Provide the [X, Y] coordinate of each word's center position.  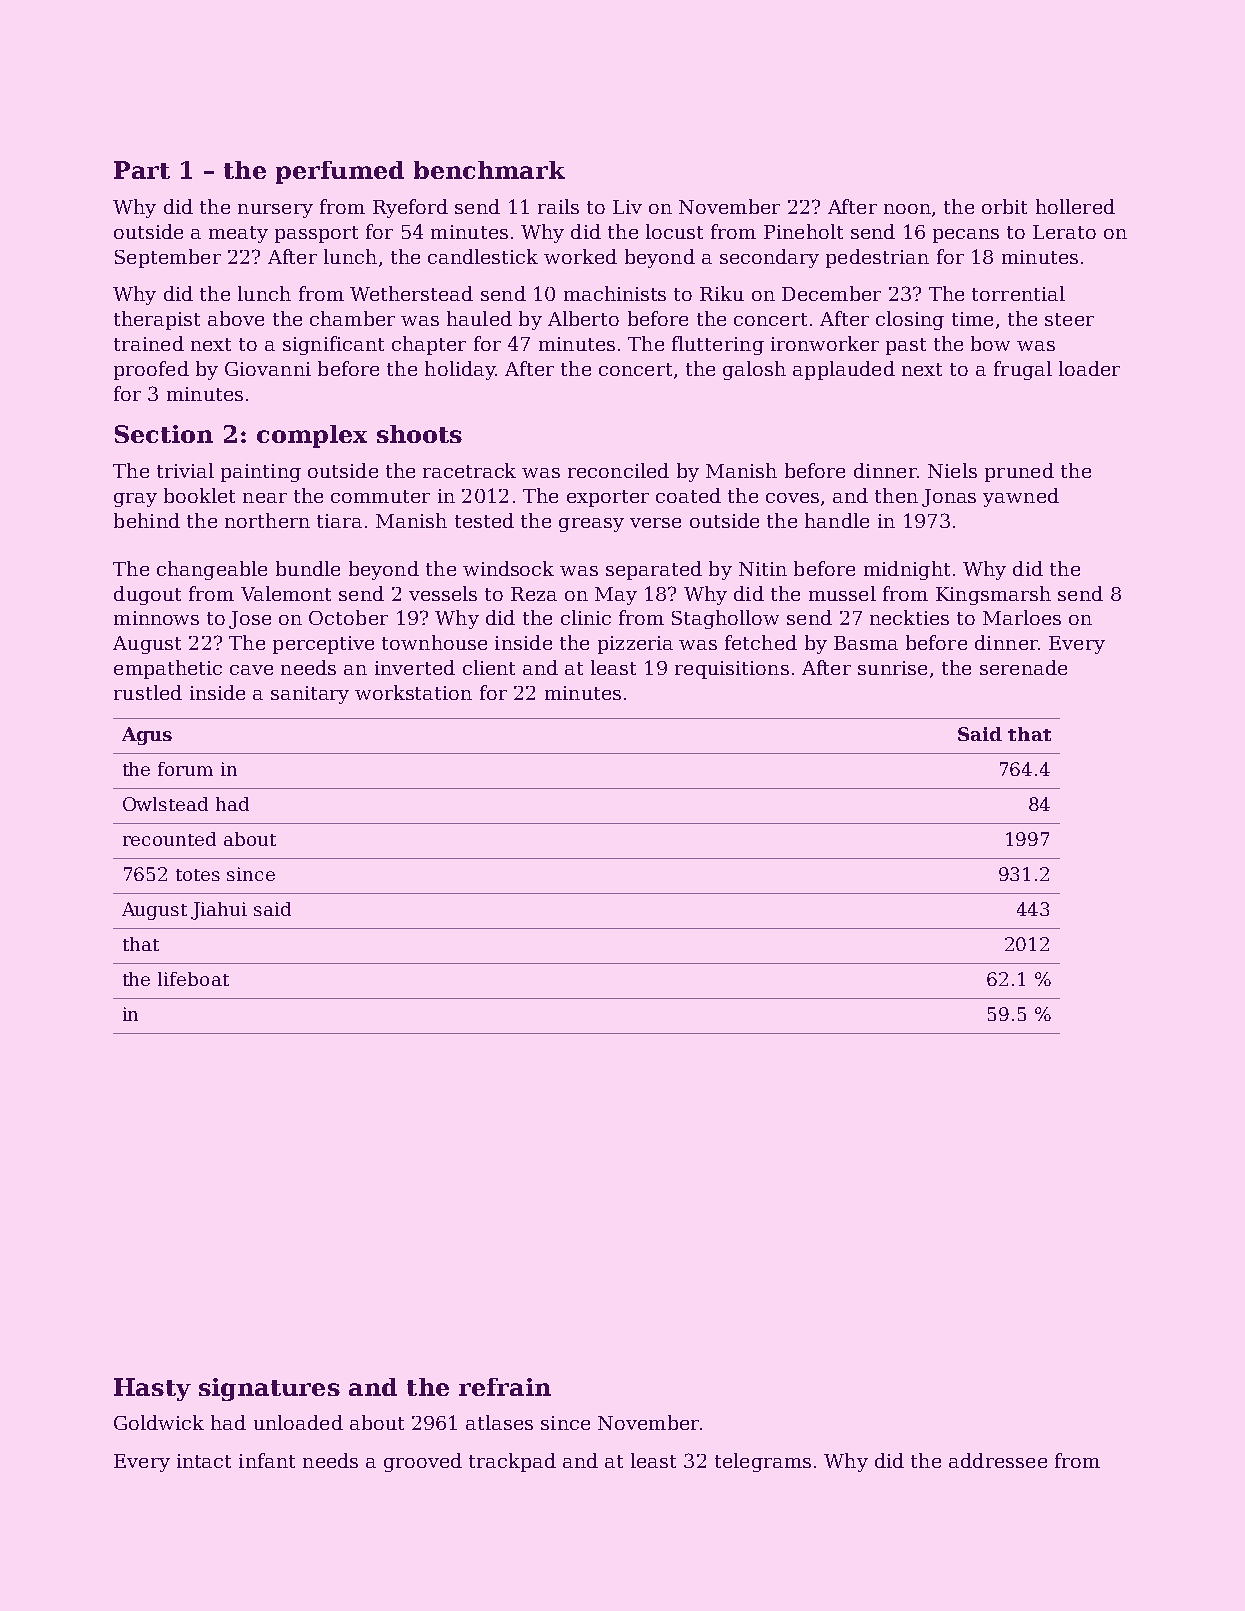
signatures [269, 1389]
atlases [499, 1422]
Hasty [152, 1389]
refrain [505, 1387]
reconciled [618, 470]
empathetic [168, 669]
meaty [238, 234]
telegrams [763, 1462]
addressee [998, 1460]
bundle [308, 568]
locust [674, 231]
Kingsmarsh [993, 595]
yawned [1021, 497]
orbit [1004, 206]
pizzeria [635, 645]
